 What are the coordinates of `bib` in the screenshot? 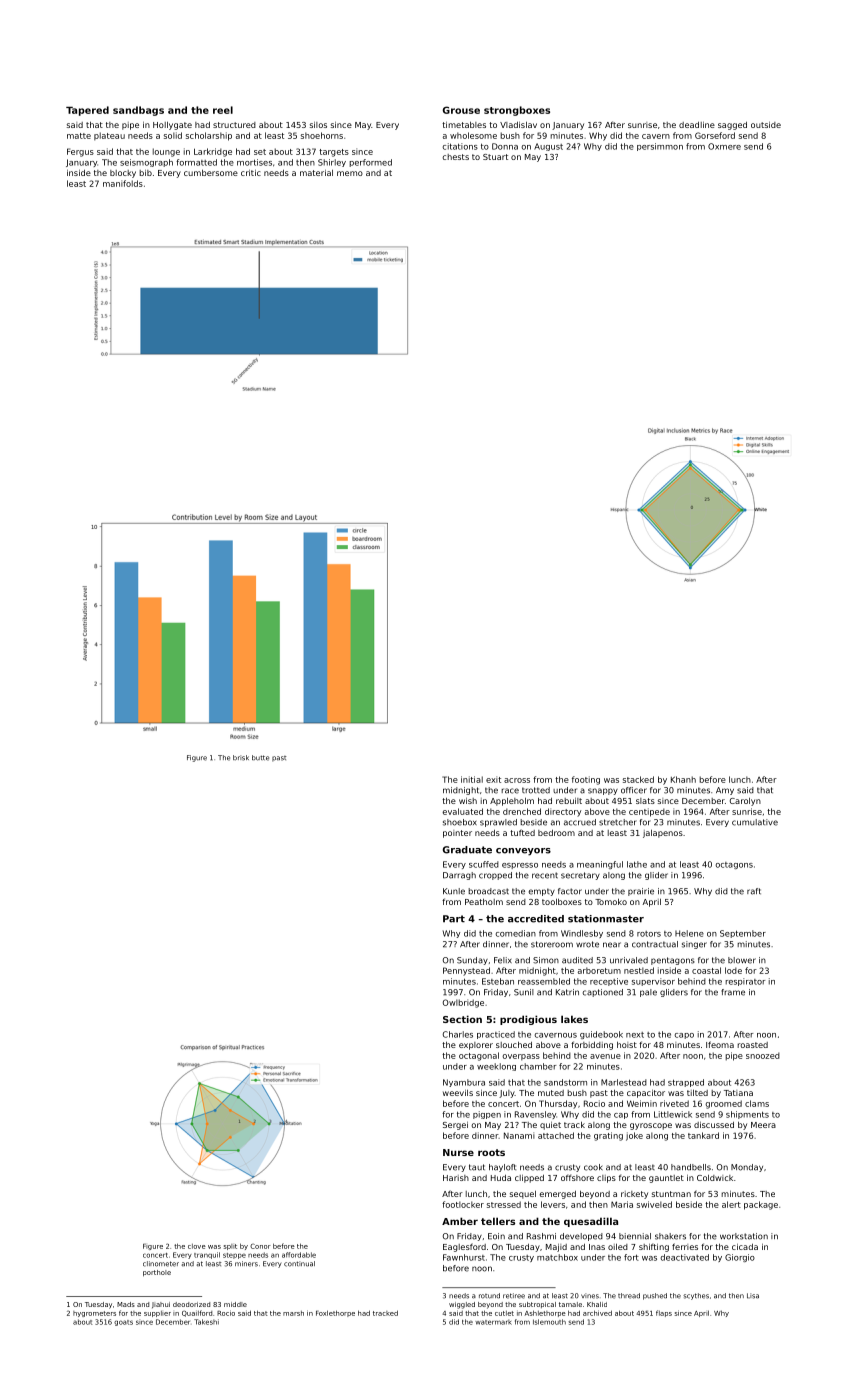 It's located at (145, 173).
